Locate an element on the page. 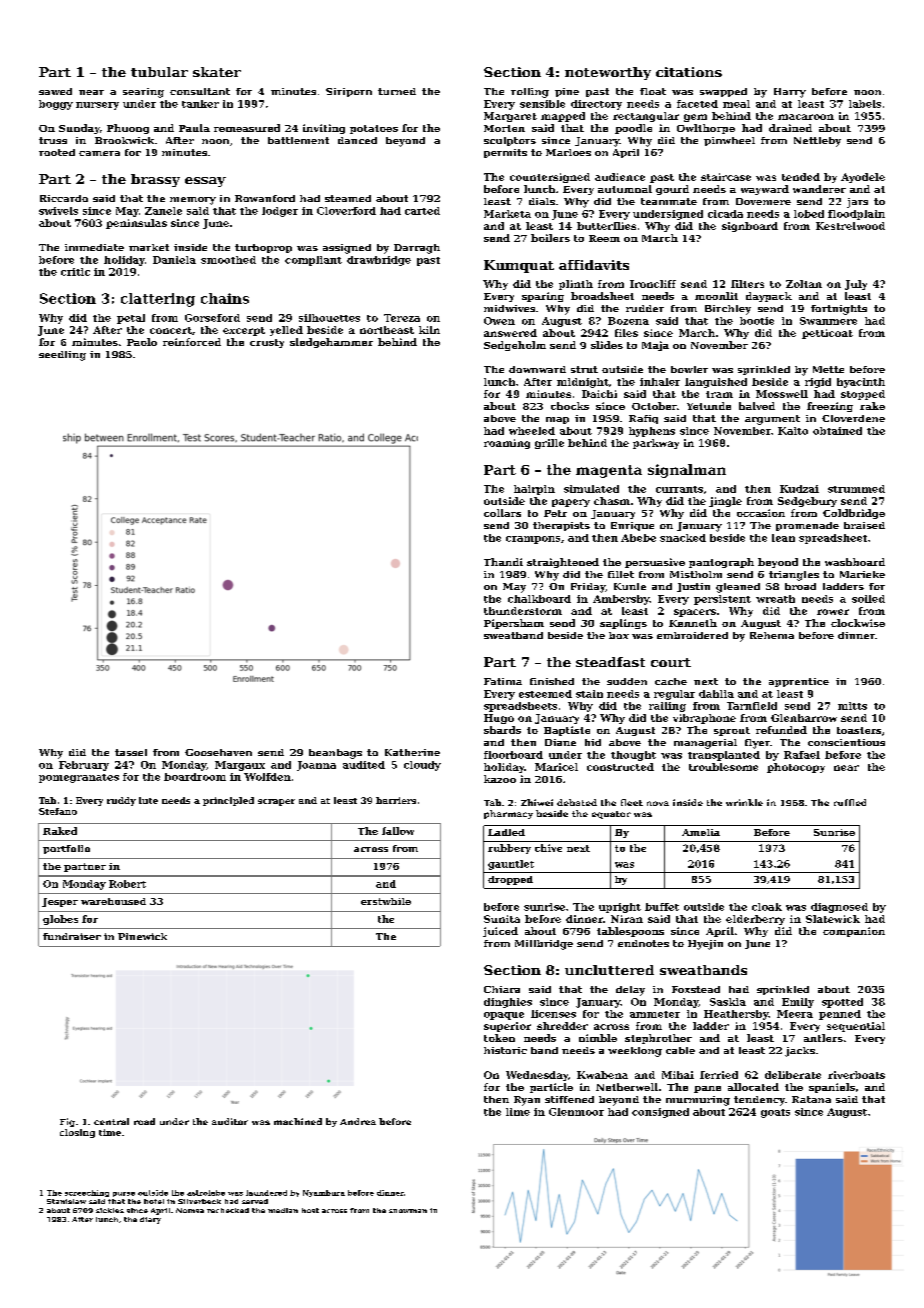 The image size is (924, 1308). beanbags is located at coordinates (335, 754).
